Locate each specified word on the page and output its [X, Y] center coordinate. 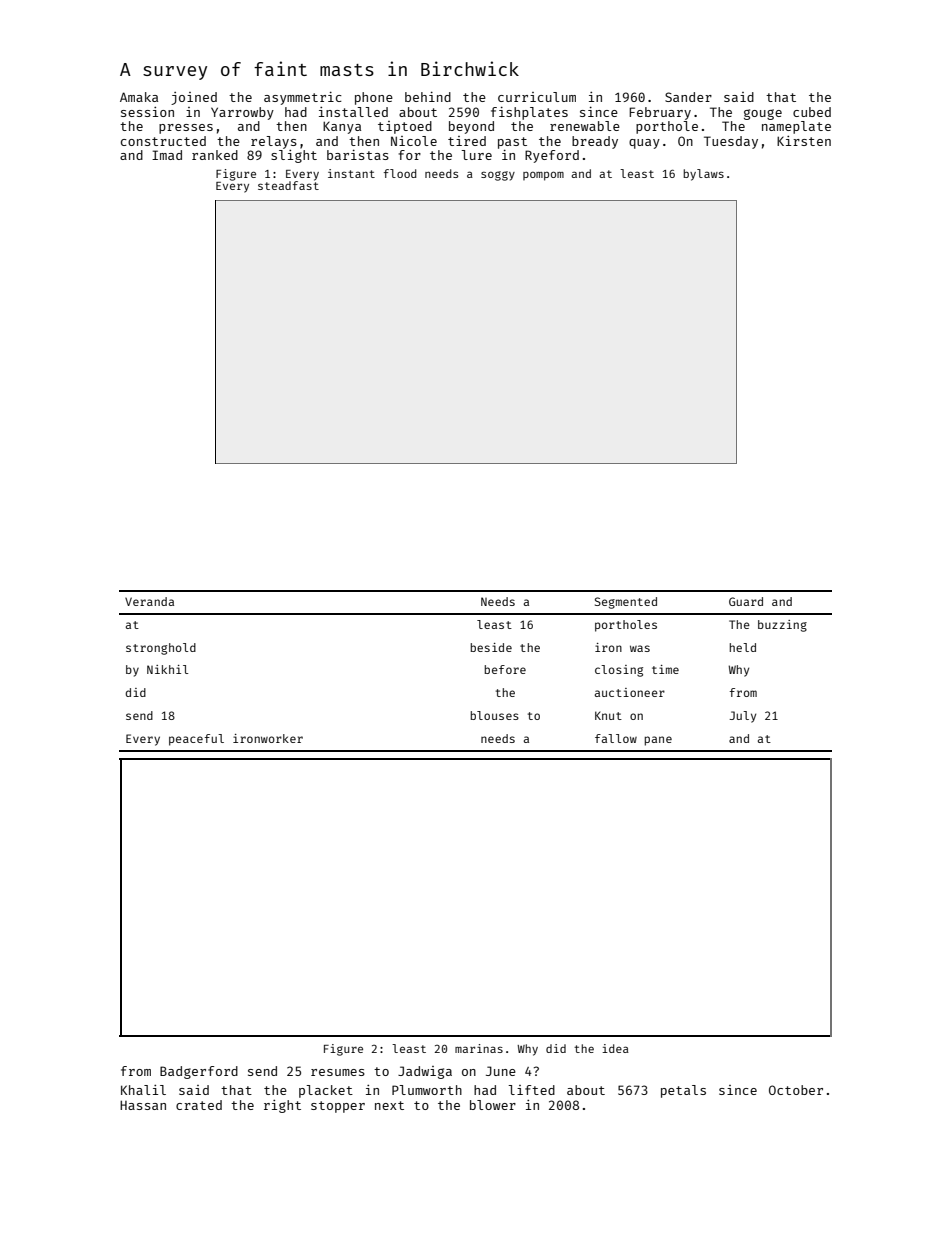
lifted [531, 1090]
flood [400, 173]
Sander [688, 97]
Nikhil [167, 669]
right [282, 1106]
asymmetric [303, 98]
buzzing [782, 626]
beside [491, 647]
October [796, 1090]
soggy [498, 176]
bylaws [703, 175]
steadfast [288, 185]
